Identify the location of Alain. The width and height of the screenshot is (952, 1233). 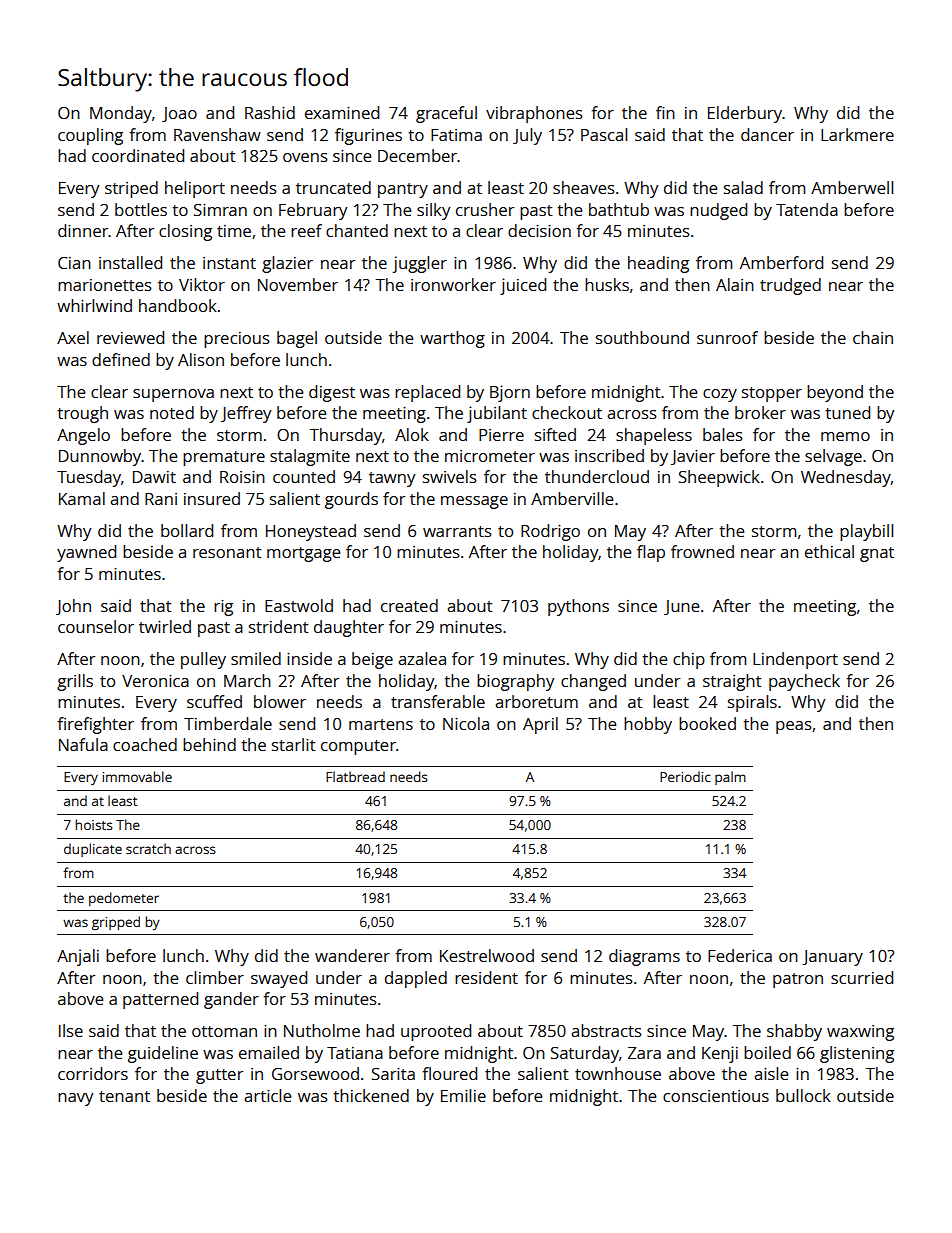
(735, 284).
